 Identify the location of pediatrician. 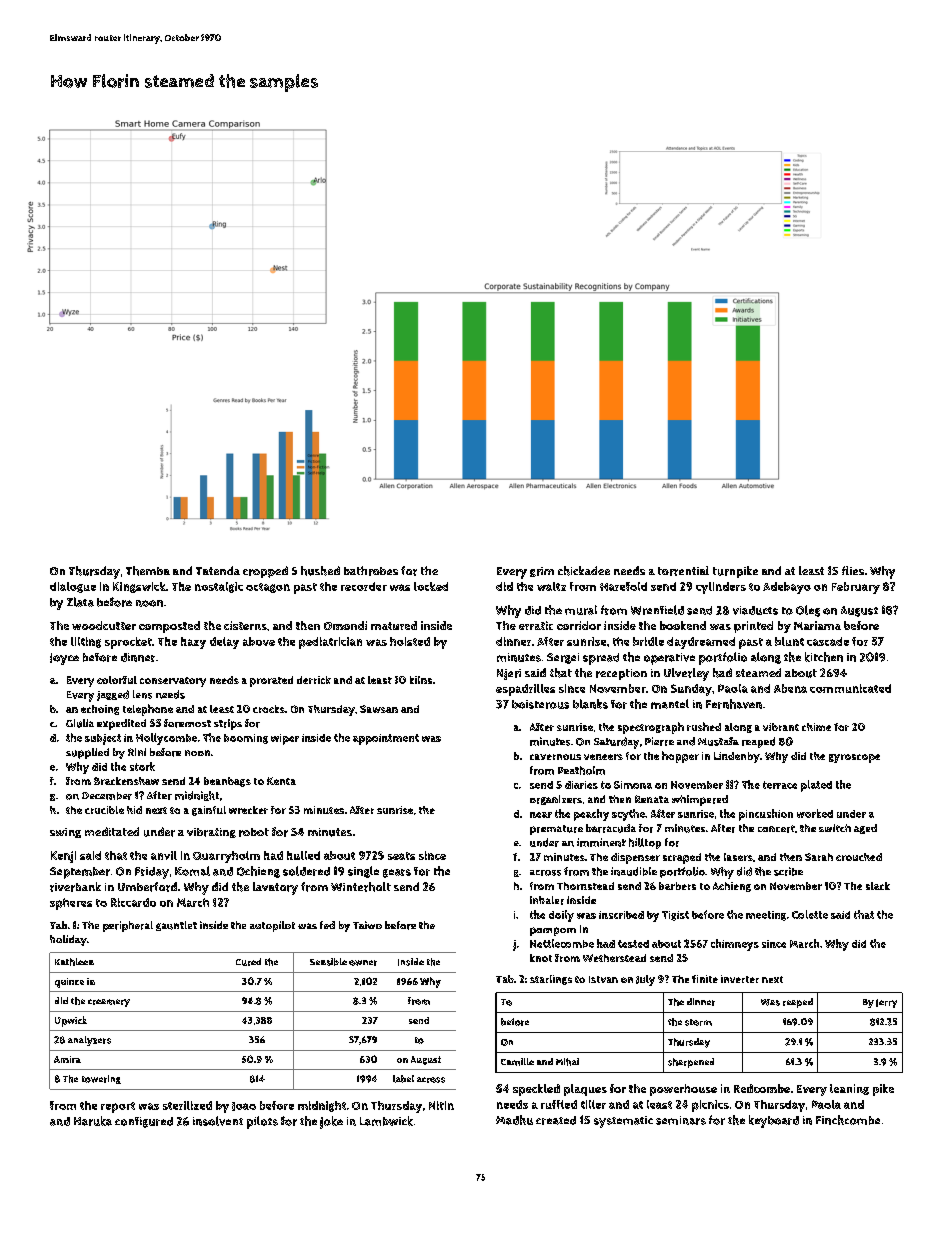
(330, 643).
